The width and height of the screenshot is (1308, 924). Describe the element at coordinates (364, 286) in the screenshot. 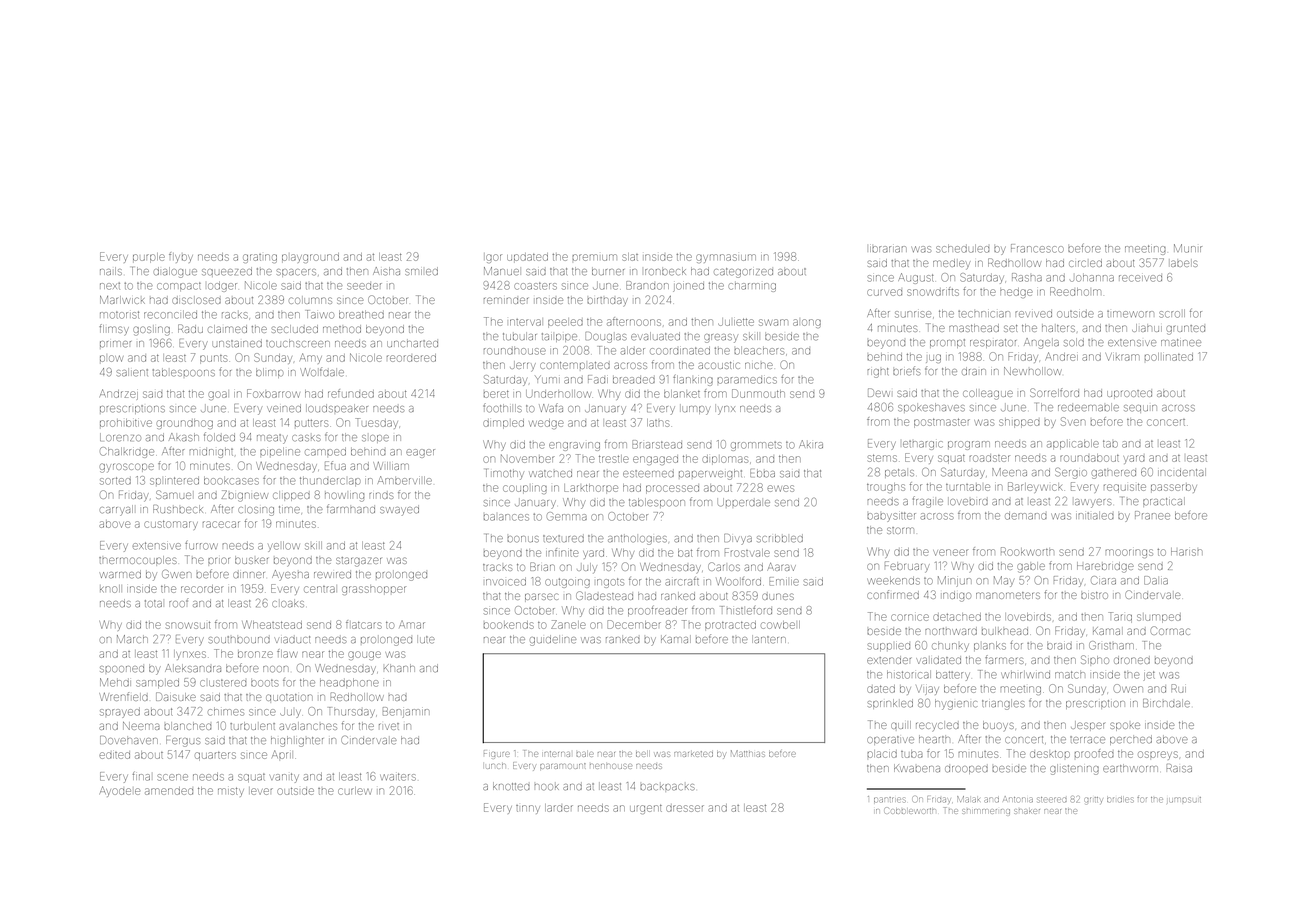

I see `seeder` at that location.
